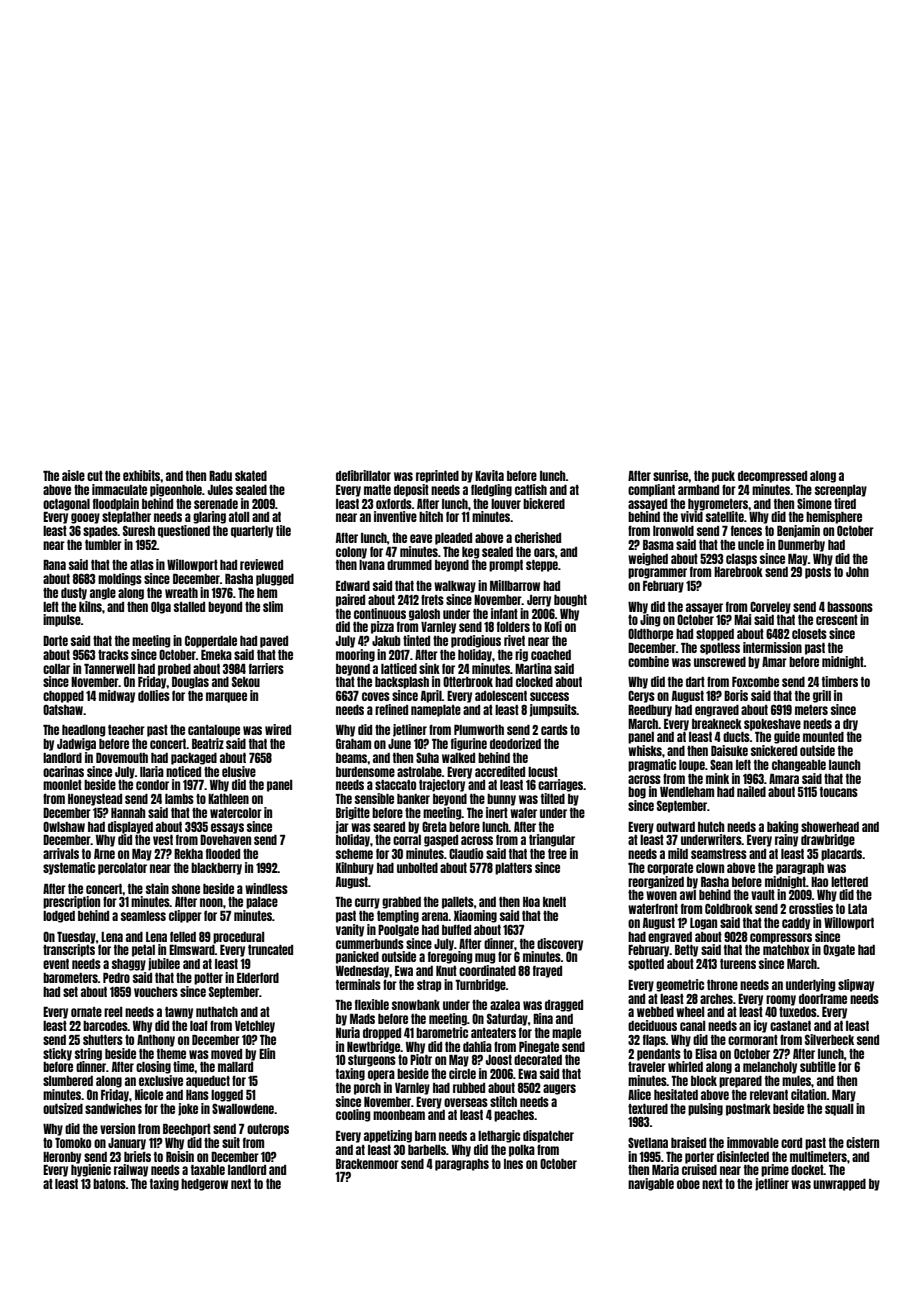  Describe the element at coordinates (54, 565) in the page. I see `Rana` at that location.
